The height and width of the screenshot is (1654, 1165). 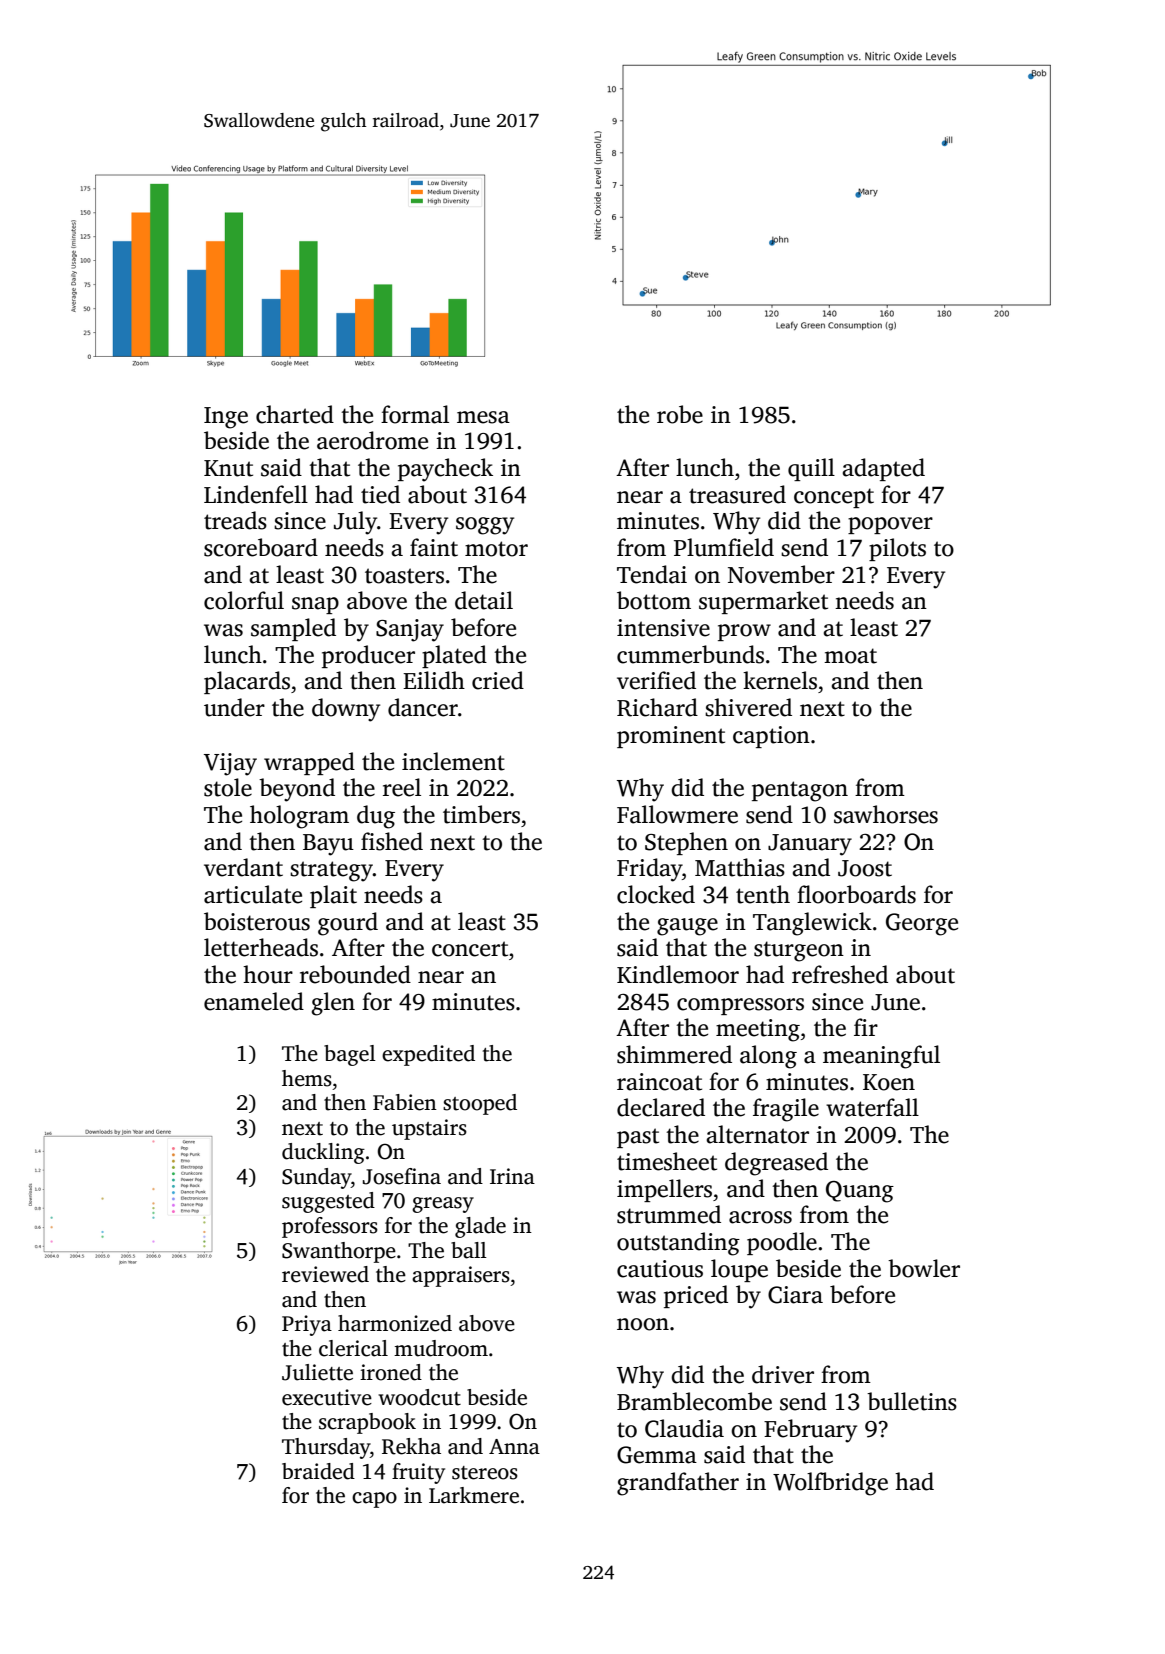 I want to click on duckling, so click(x=323, y=1153).
